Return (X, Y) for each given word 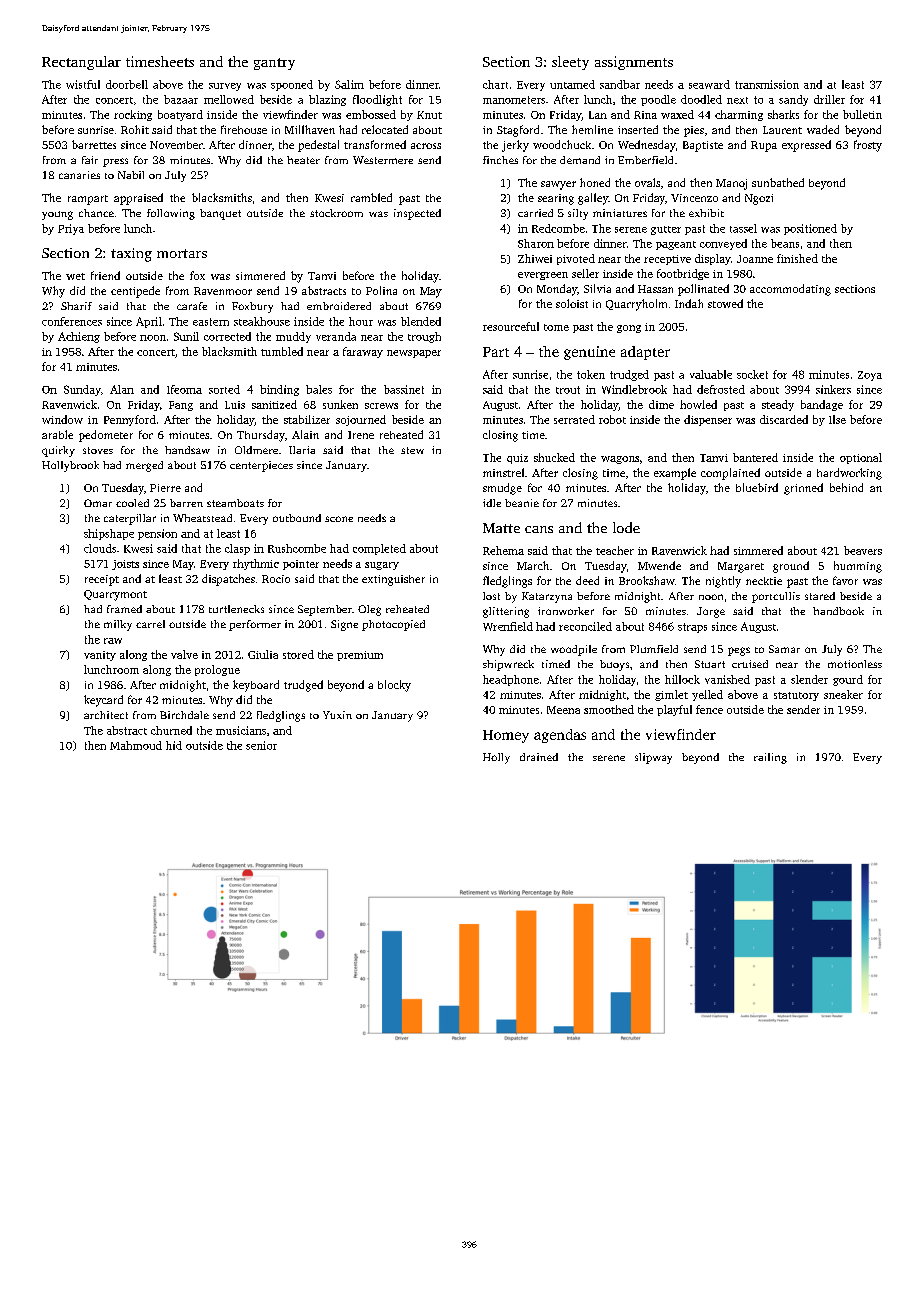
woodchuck (562, 144)
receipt (102, 580)
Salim (349, 84)
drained (539, 757)
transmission (767, 84)
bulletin (862, 114)
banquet (220, 214)
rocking (133, 115)
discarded (784, 419)
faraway (363, 352)
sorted (224, 389)
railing (770, 758)
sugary (382, 566)
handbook (838, 611)
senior (261, 745)
